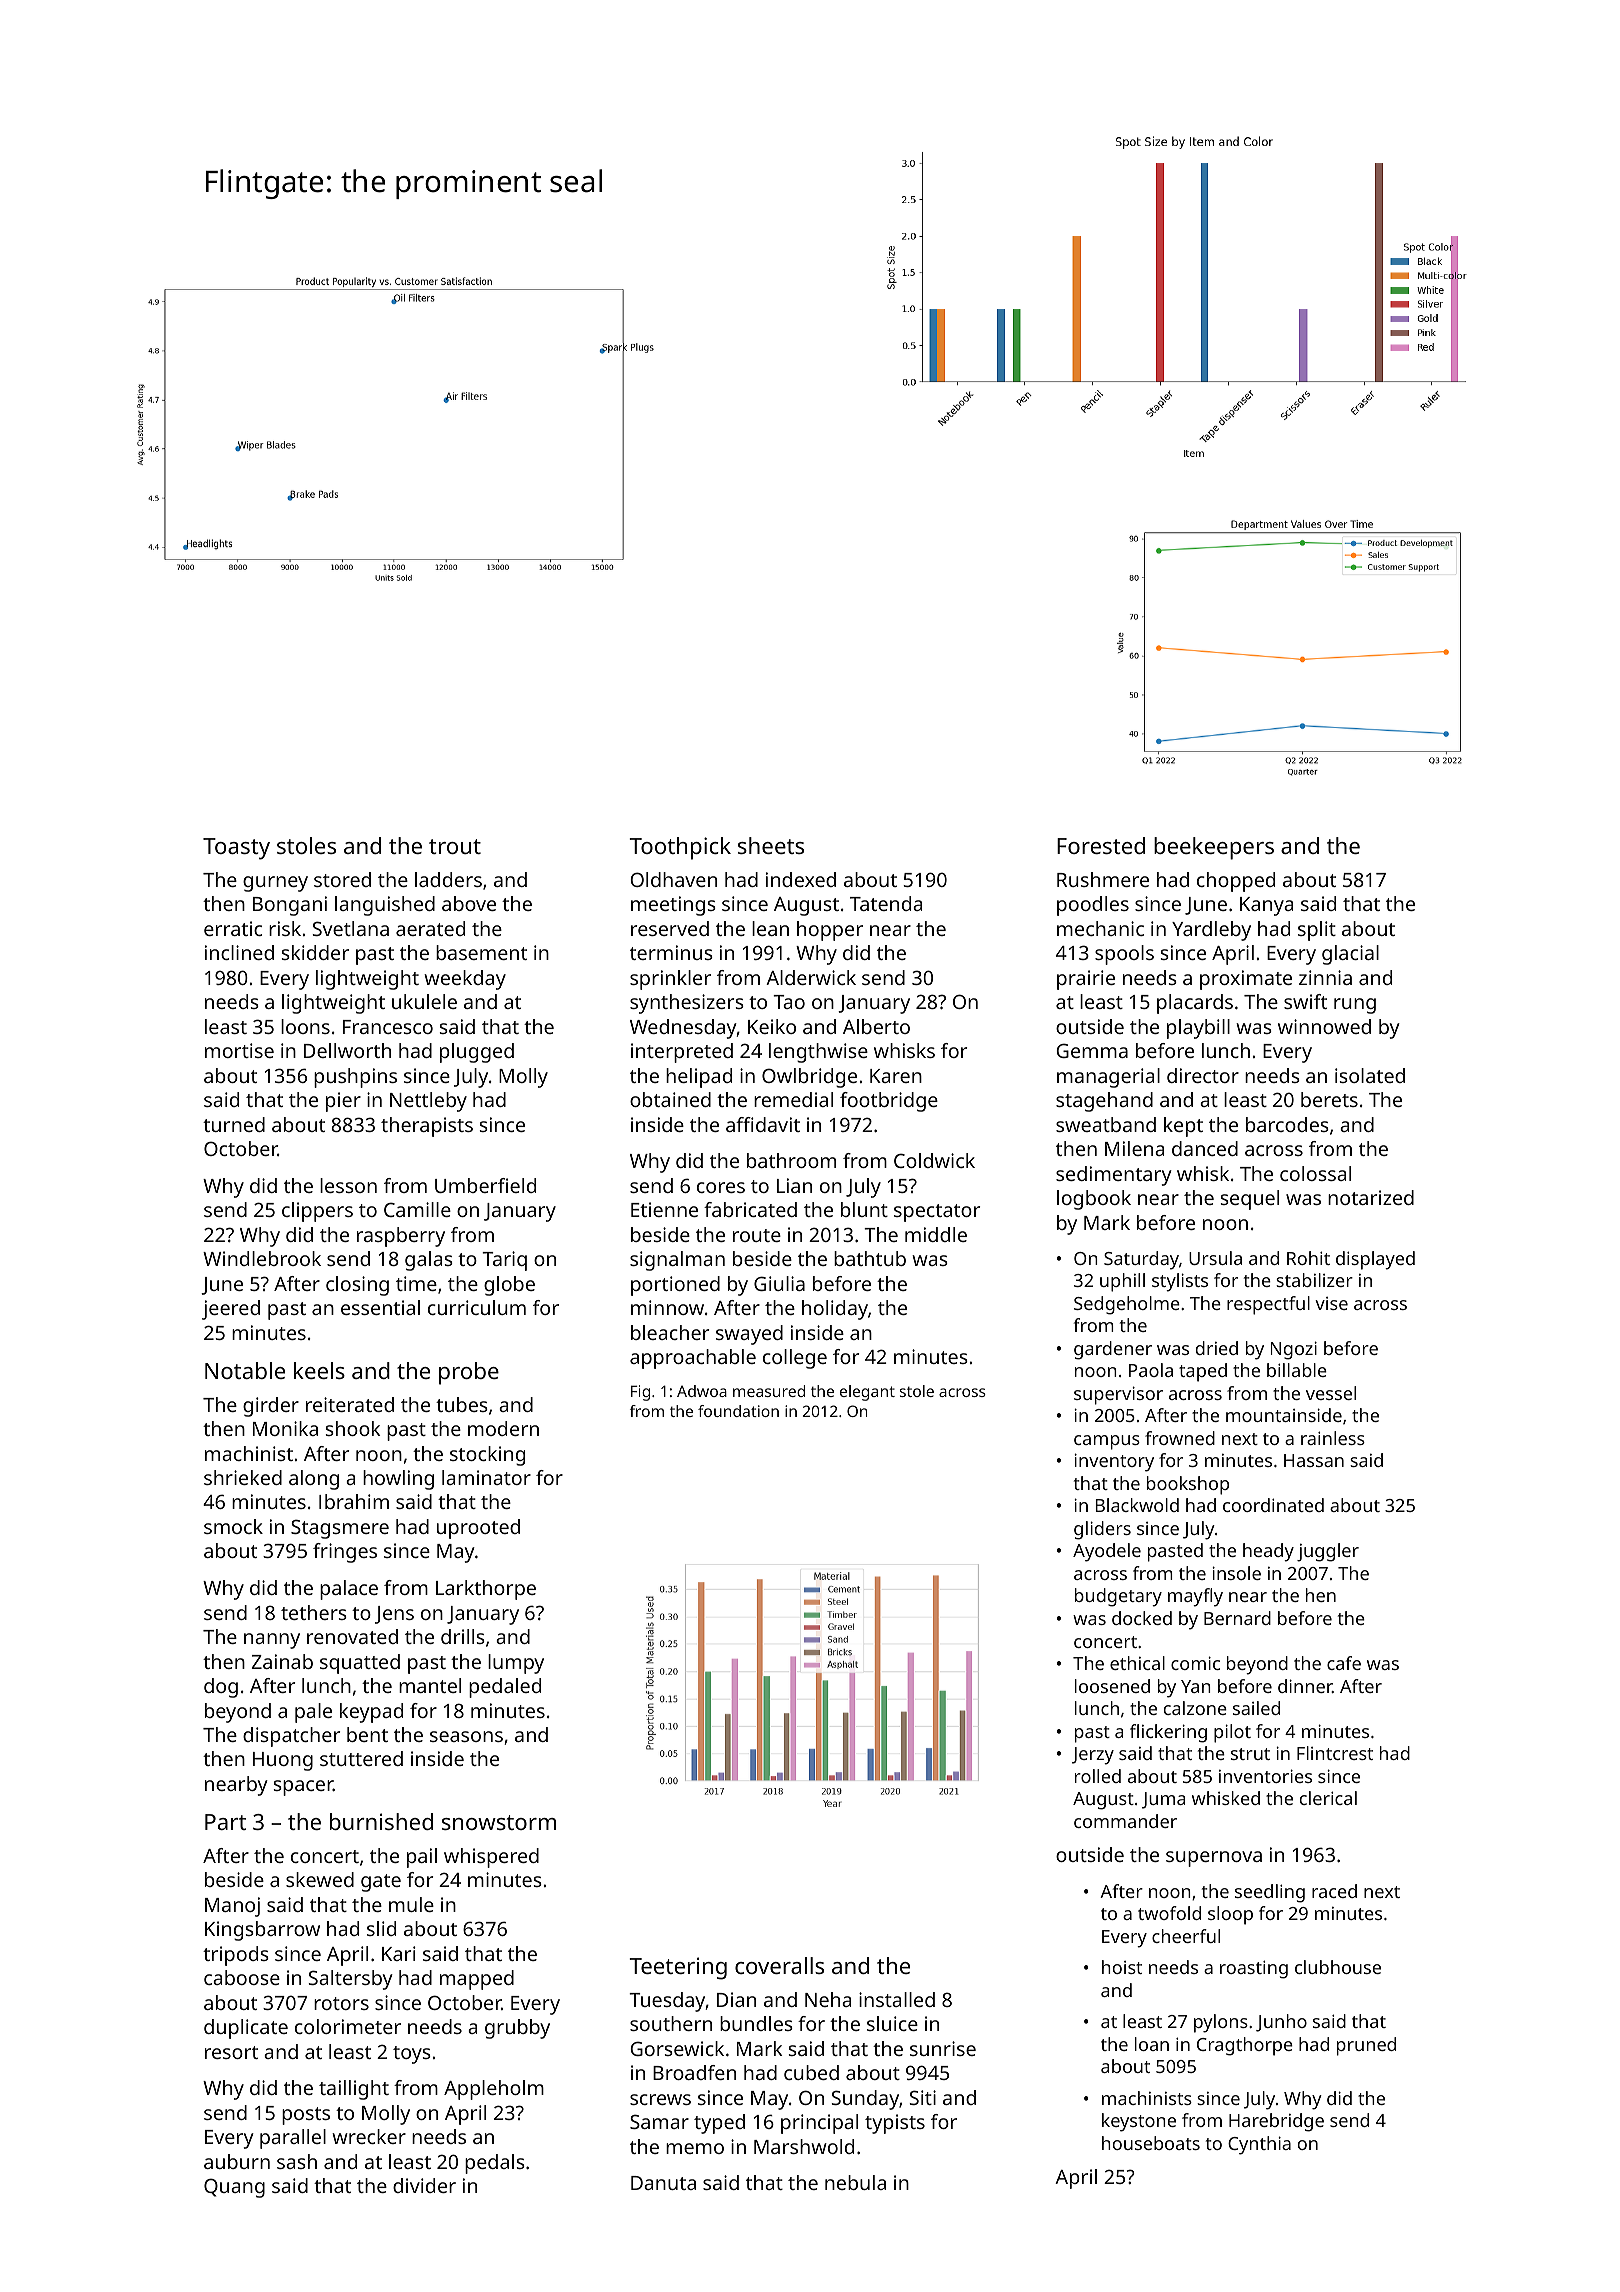 The height and width of the page is (2292, 1620). I want to click on Teetering, so click(678, 1968).
